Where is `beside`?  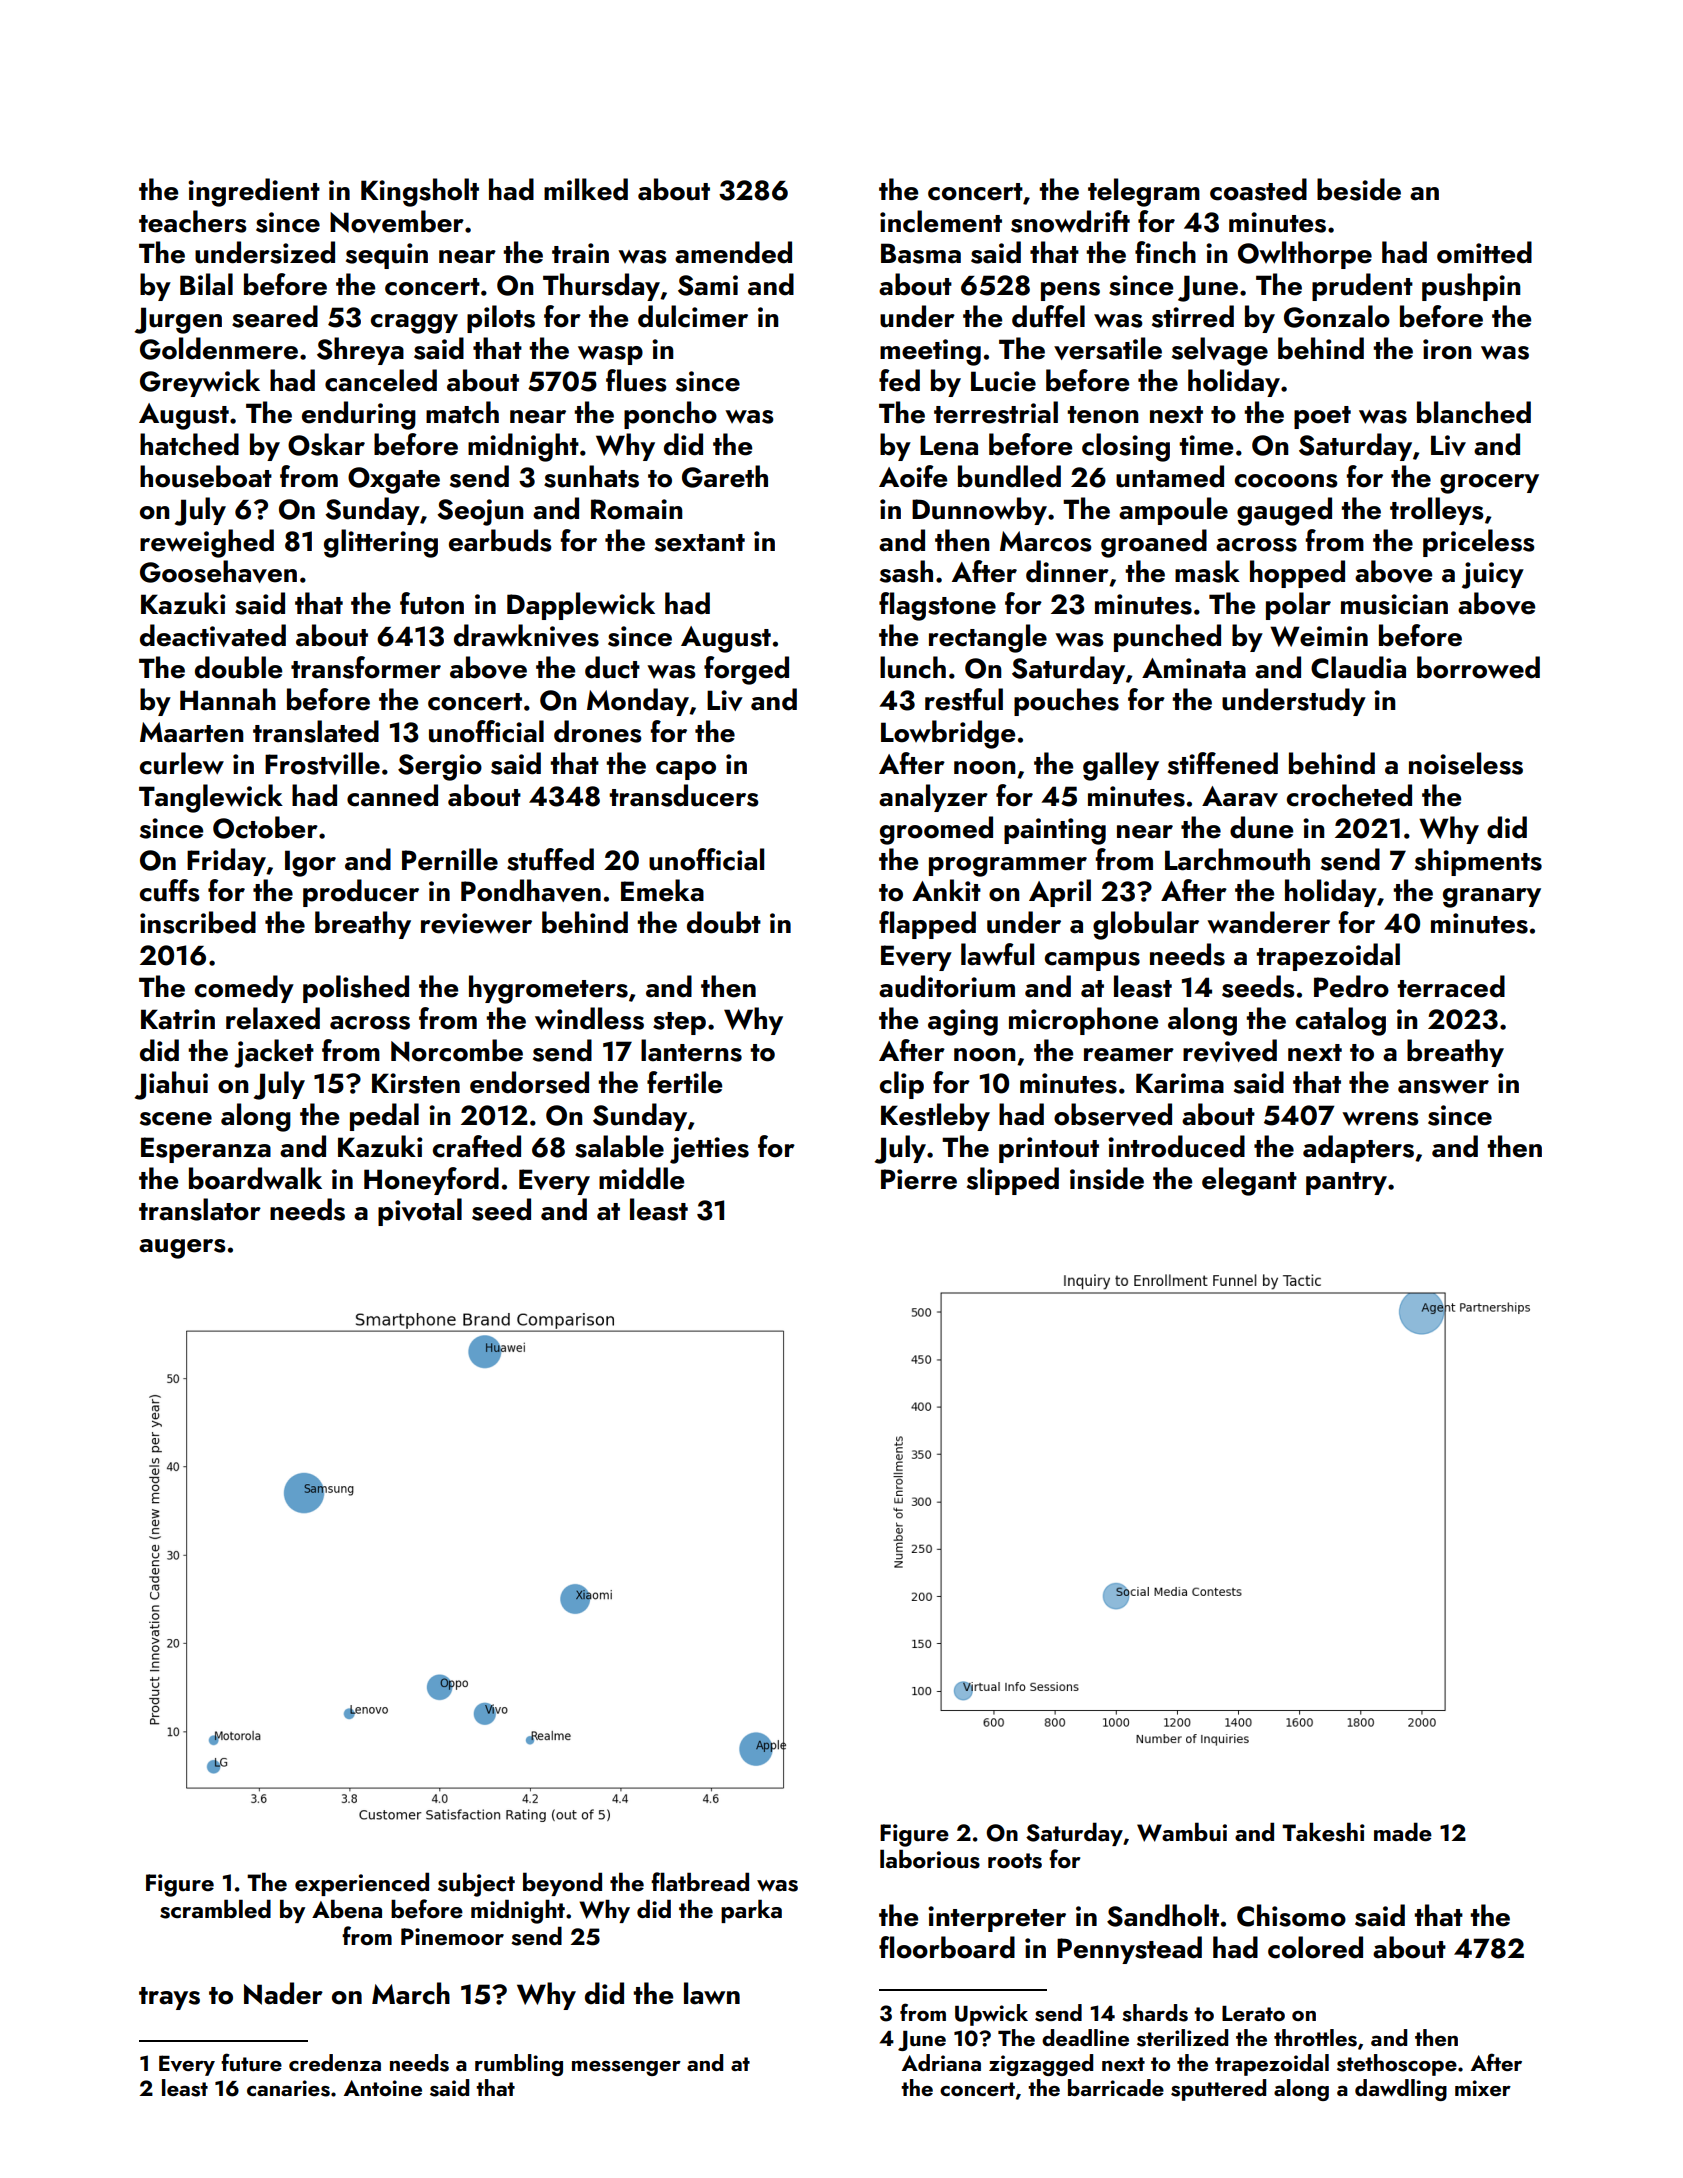 beside is located at coordinates (1359, 189).
